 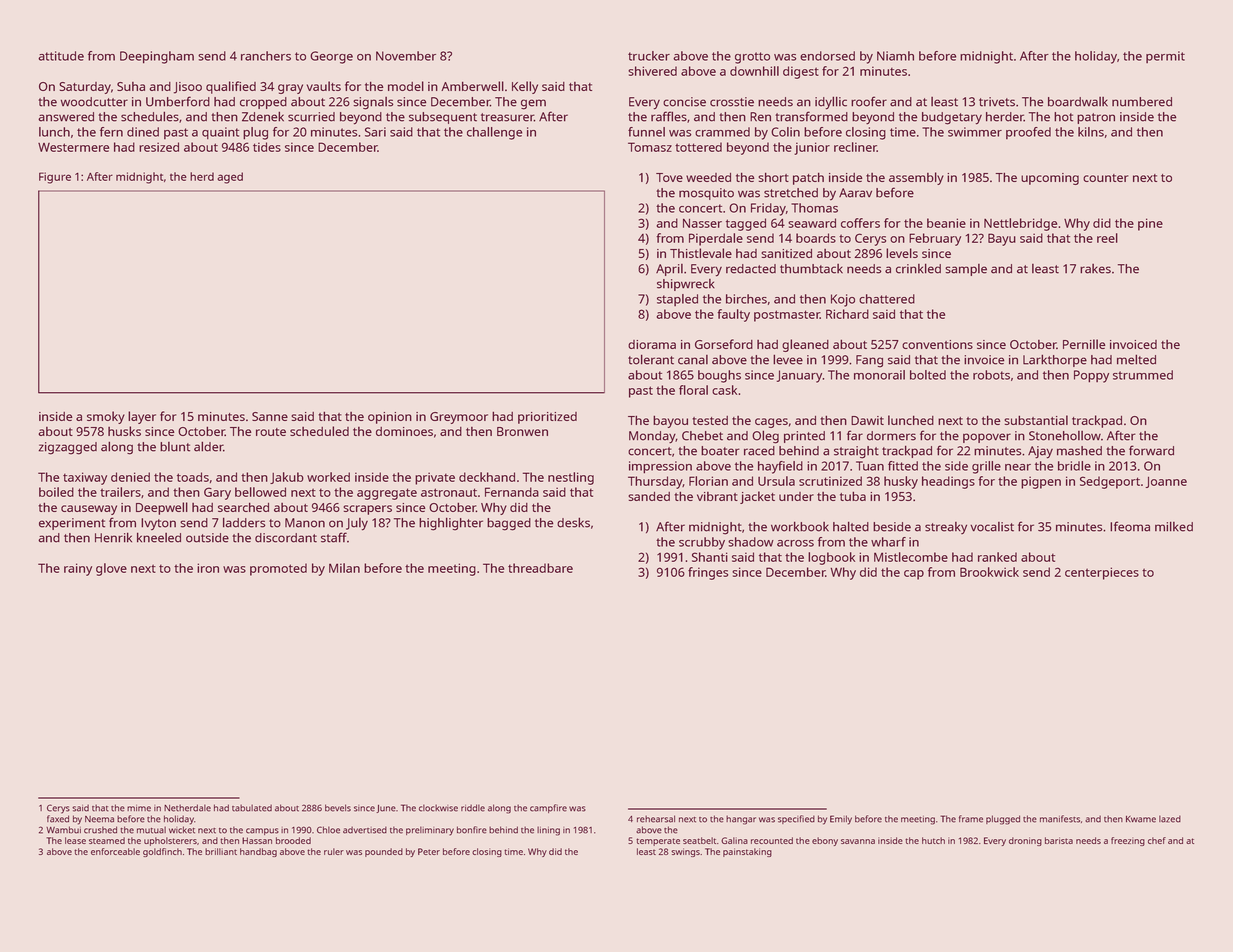 I want to click on droning, so click(x=1025, y=841).
